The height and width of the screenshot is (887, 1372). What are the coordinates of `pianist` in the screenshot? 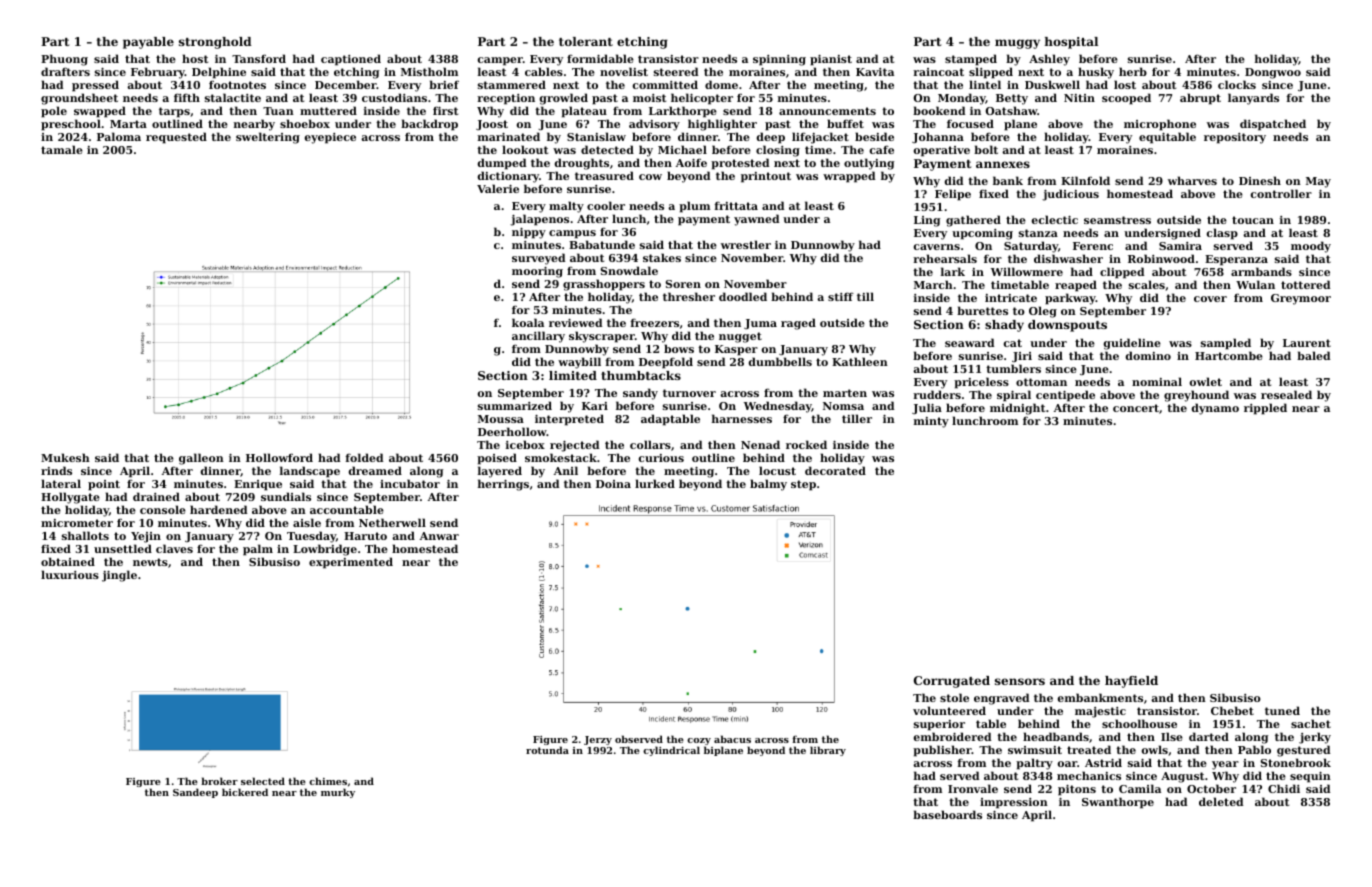 It's located at (831, 60).
